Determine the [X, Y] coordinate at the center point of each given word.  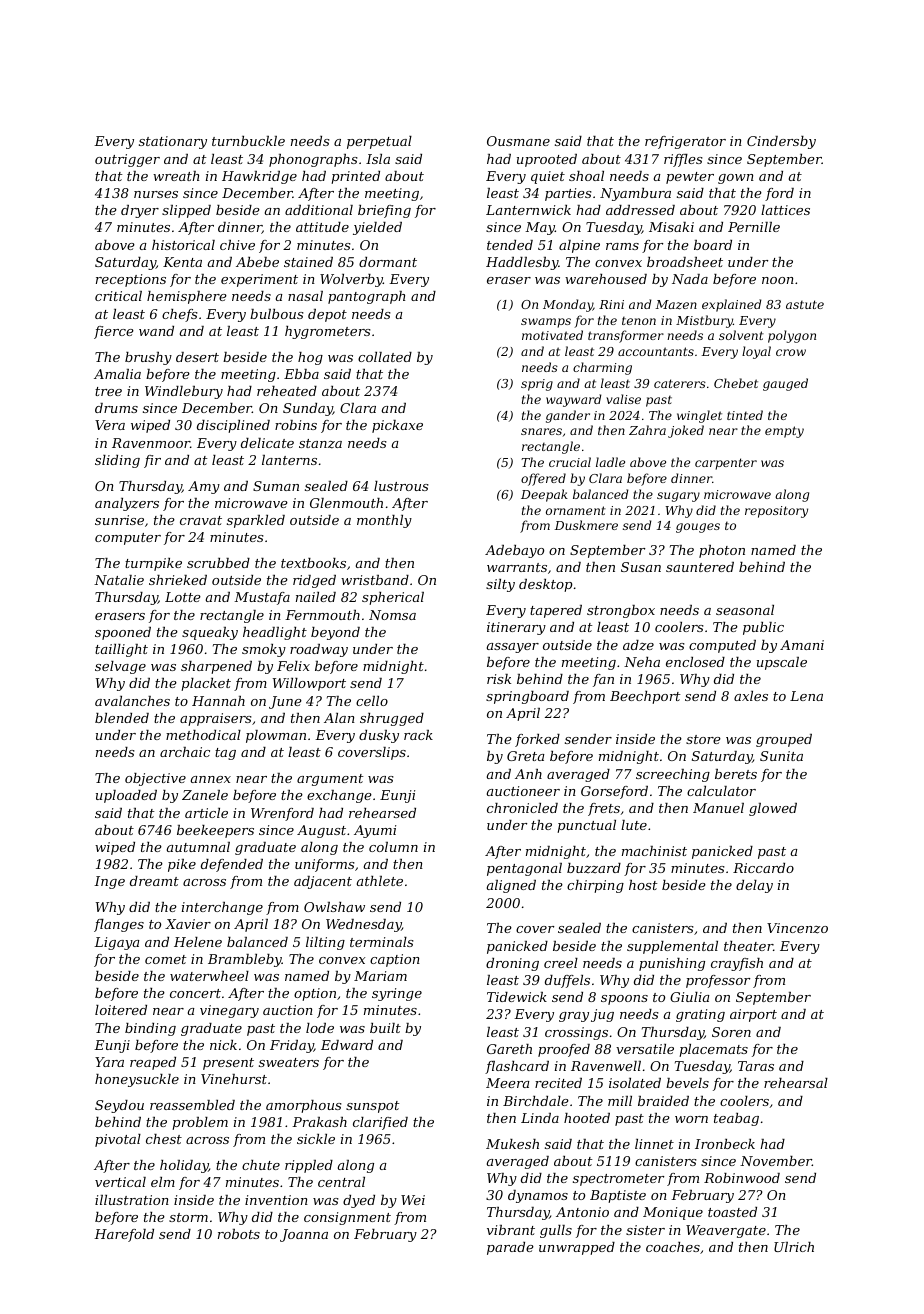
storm [188, 1217]
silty [500, 585]
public [763, 628]
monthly [384, 521]
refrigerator [685, 142]
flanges [119, 925]
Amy [204, 487]
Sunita [781, 756]
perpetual [379, 142]
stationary [173, 142]
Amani [802, 645]
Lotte [183, 597]
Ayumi [375, 831]
